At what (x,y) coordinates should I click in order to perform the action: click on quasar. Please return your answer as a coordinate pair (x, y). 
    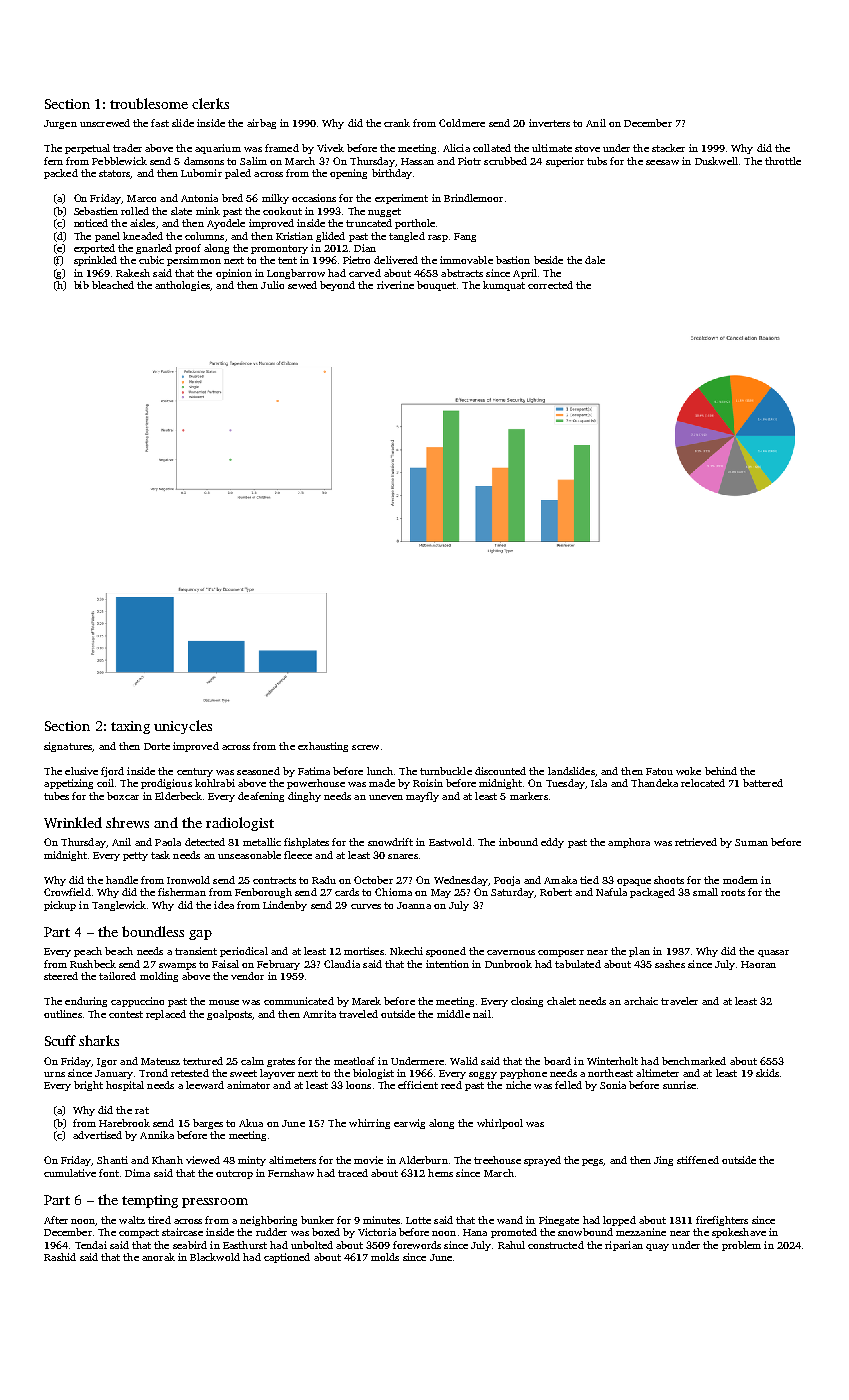
    Looking at the image, I should click on (773, 953).
